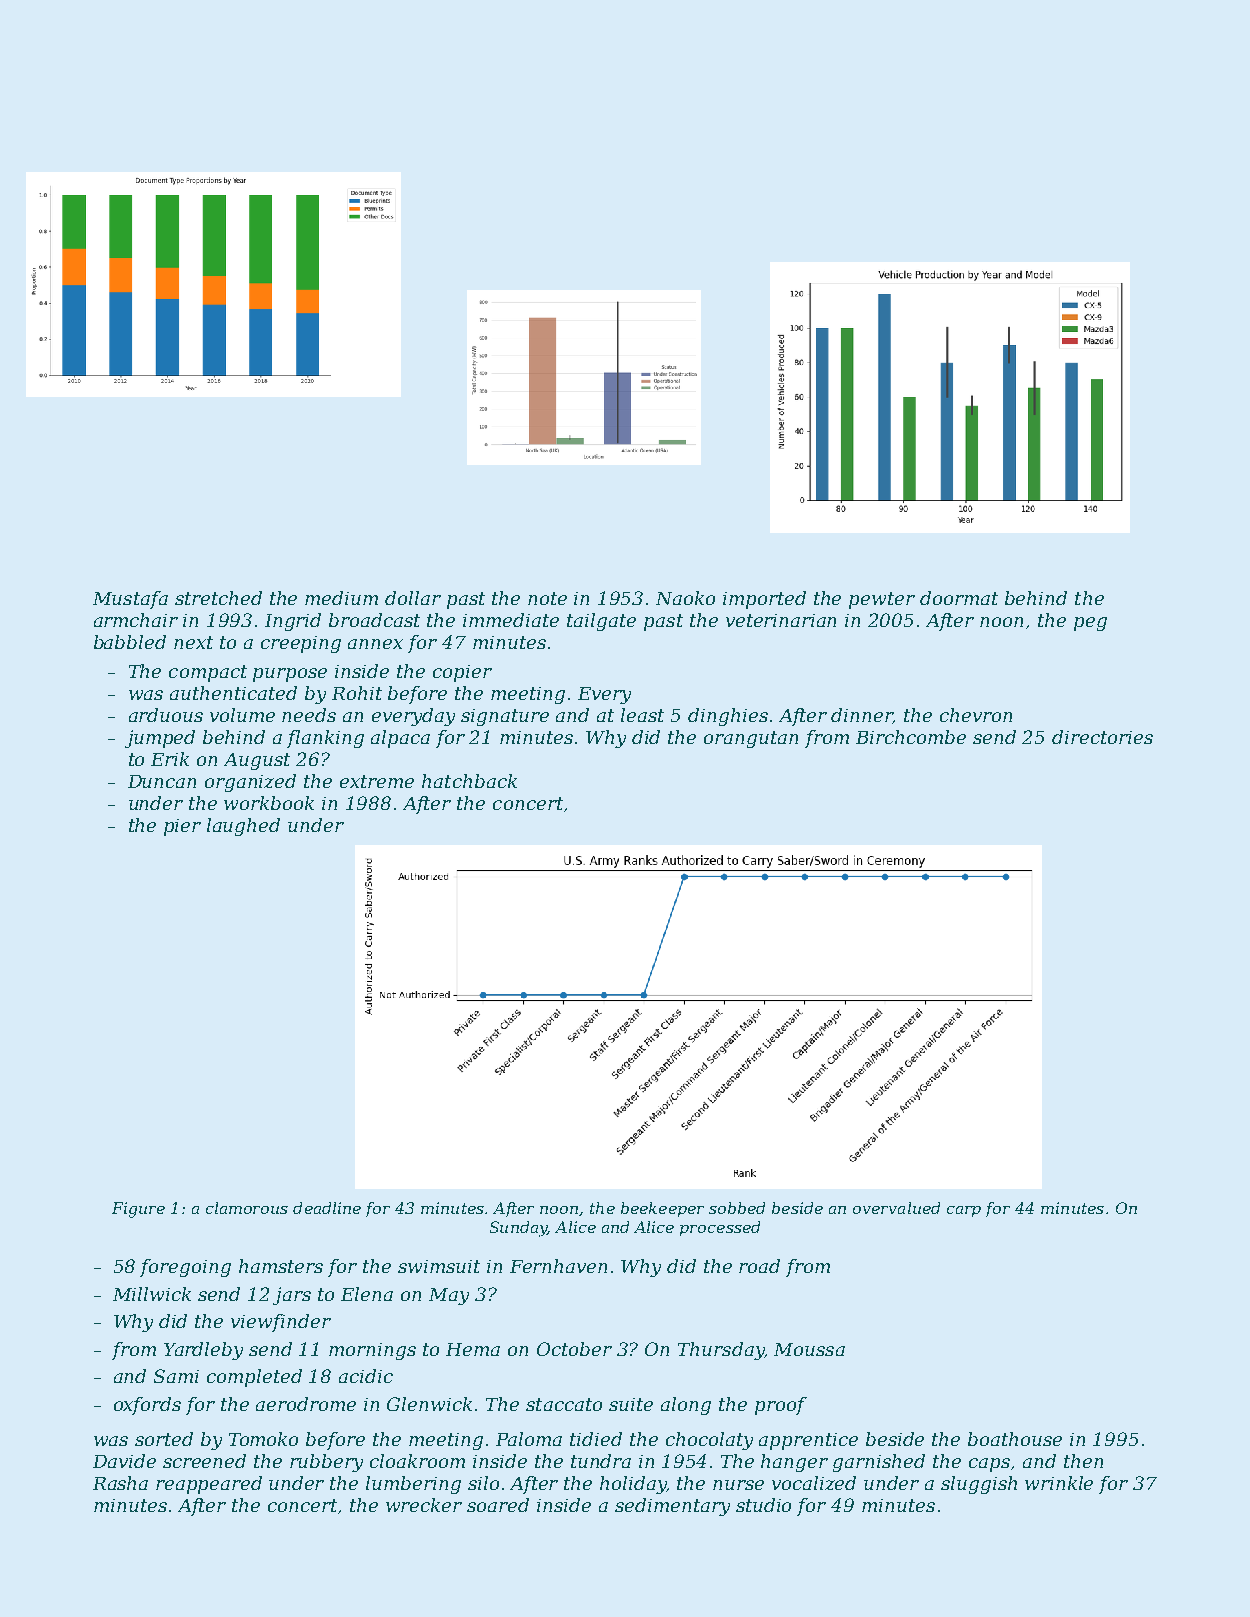 The width and height of the document is (1250, 1617). Describe the element at coordinates (170, 759) in the document. I see `Erik` at that location.
